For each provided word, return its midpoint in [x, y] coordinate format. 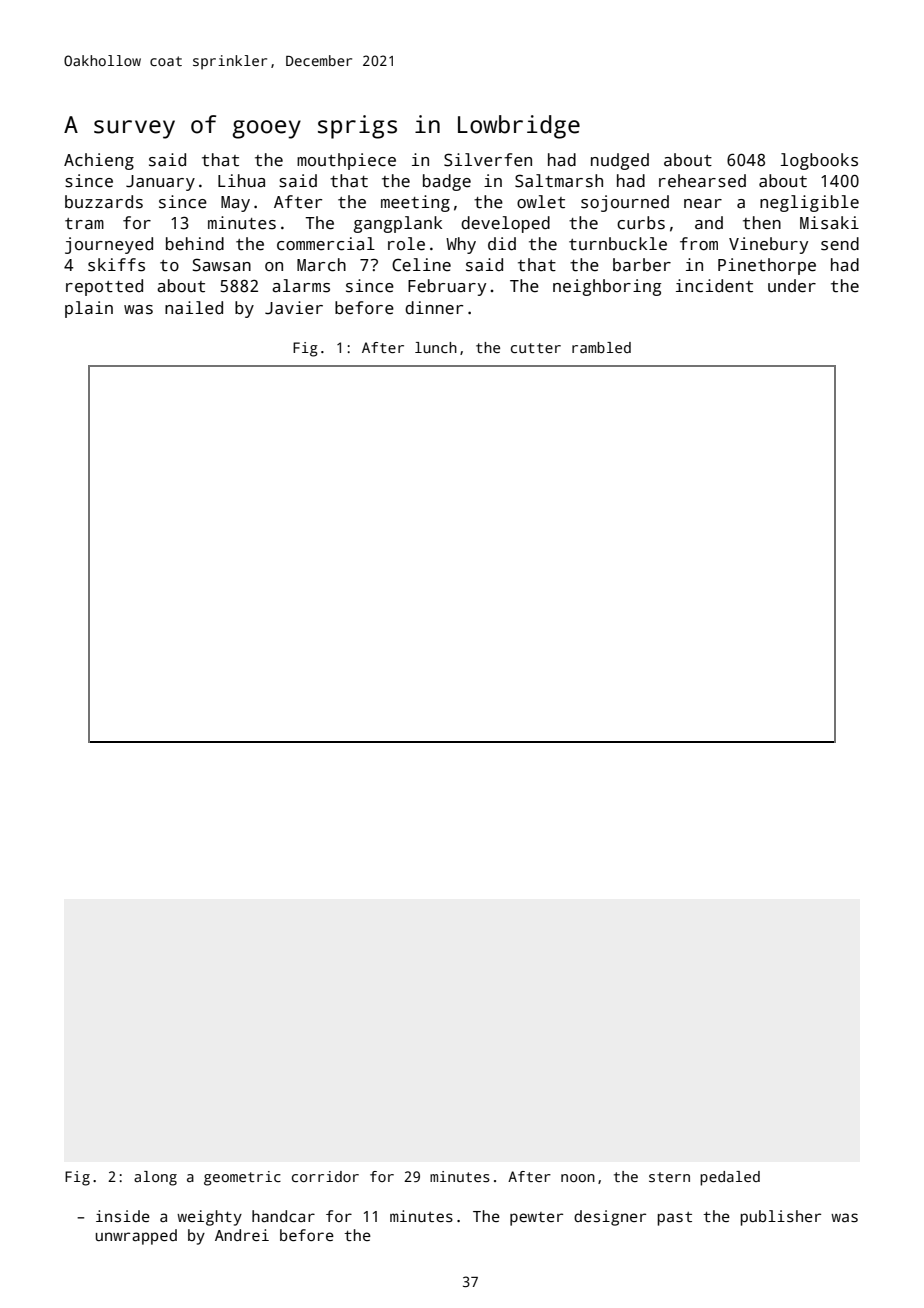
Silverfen [488, 160]
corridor [325, 1176]
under [792, 286]
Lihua [241, 181]
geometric [242, 1178]
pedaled [730, 1178]
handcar [283, 1216]
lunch [436, 347]
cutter [536, 348]
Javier [294, 308]
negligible [809, 203]
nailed [194, 308]
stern [669, 1177]
